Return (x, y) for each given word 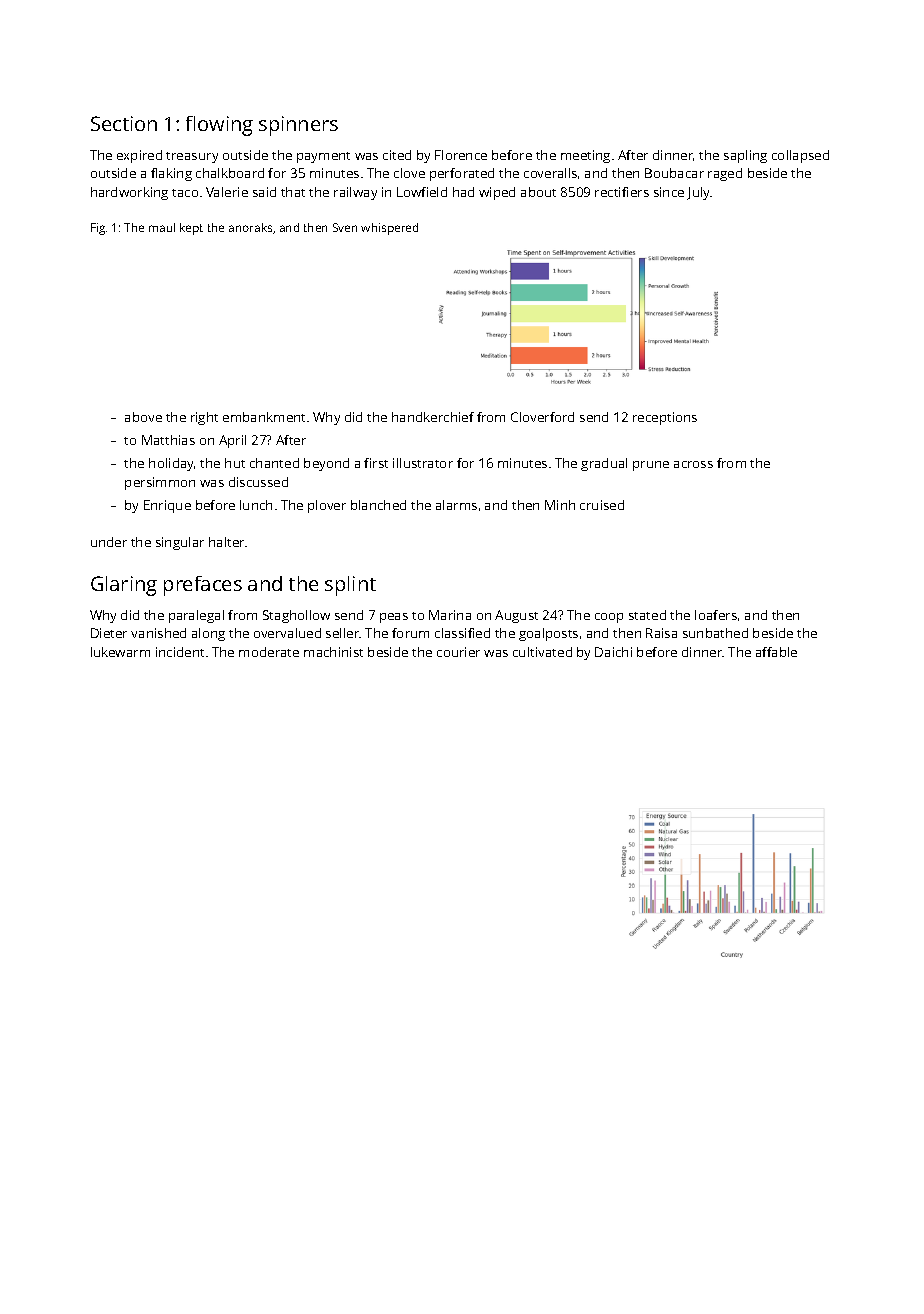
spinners (298, 126)
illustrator (423, 463)
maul (162, 227)
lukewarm (120, 652)
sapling (745, 156)
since (669, 192)
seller (343, 633)
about (538, 192)
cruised (602, 505)
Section (124, 123)
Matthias (168, 440)
